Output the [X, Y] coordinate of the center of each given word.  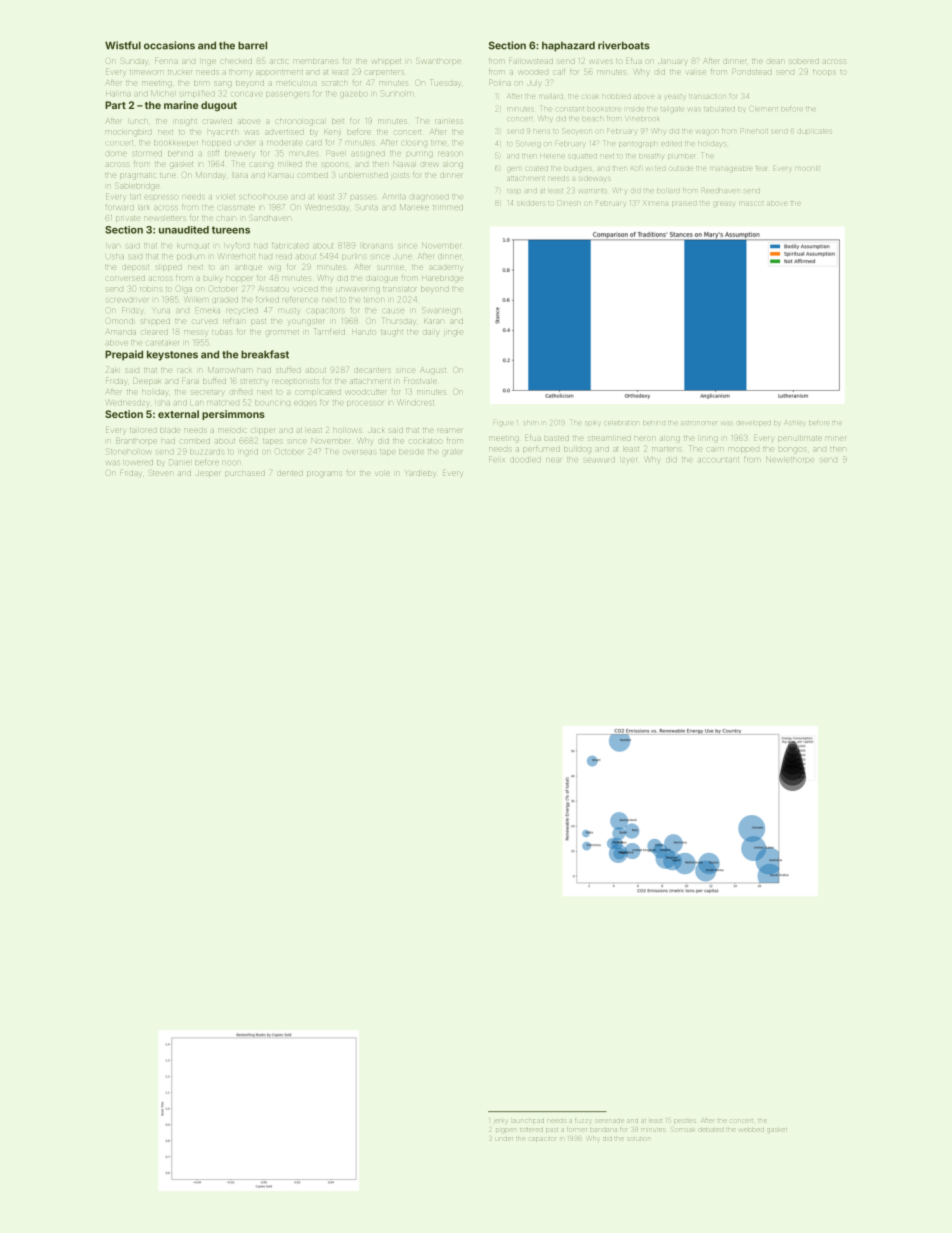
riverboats [624, 45]
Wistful [123, 45]
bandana [603, 1130]
